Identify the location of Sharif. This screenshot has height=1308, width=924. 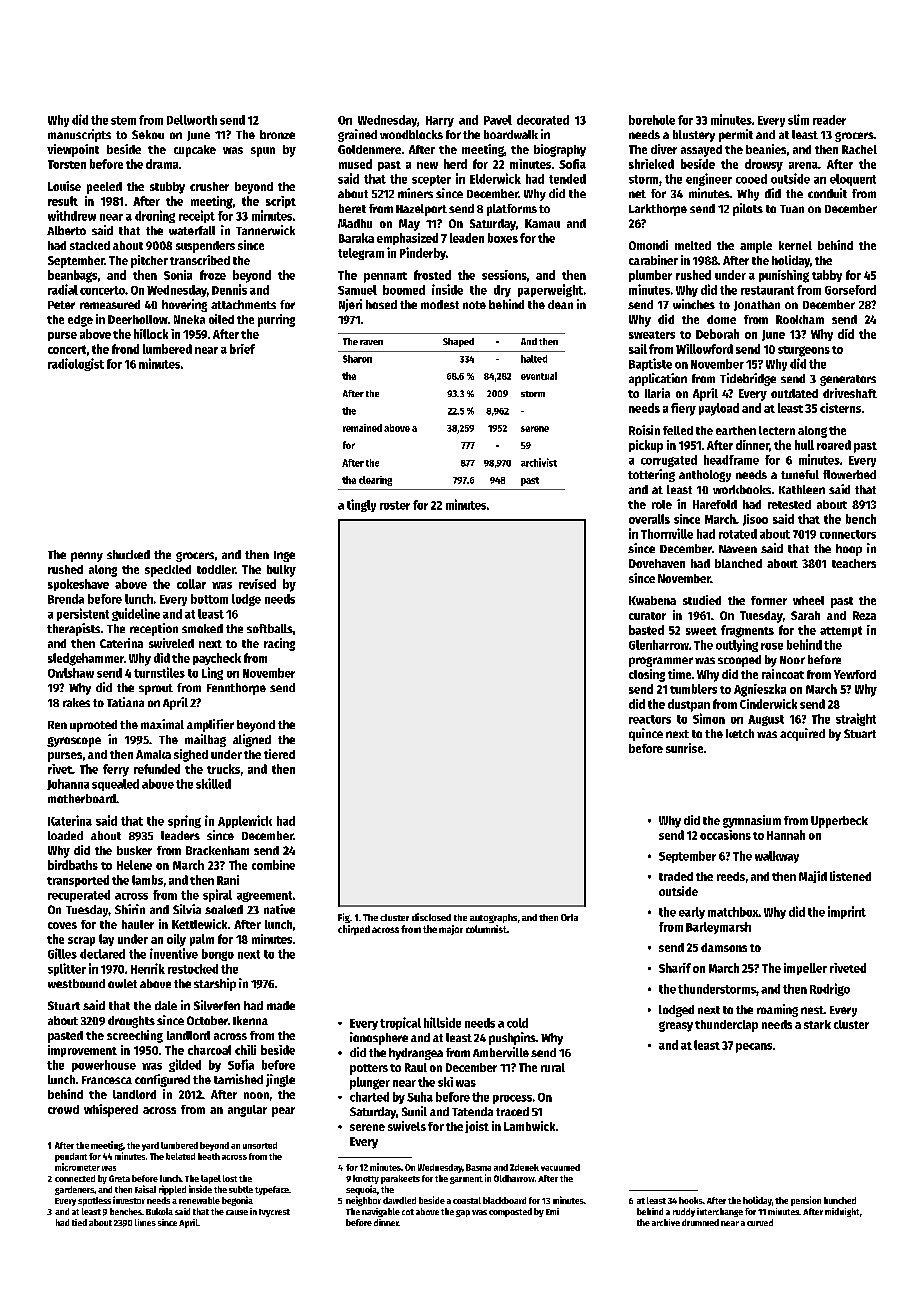
(675, 968).
